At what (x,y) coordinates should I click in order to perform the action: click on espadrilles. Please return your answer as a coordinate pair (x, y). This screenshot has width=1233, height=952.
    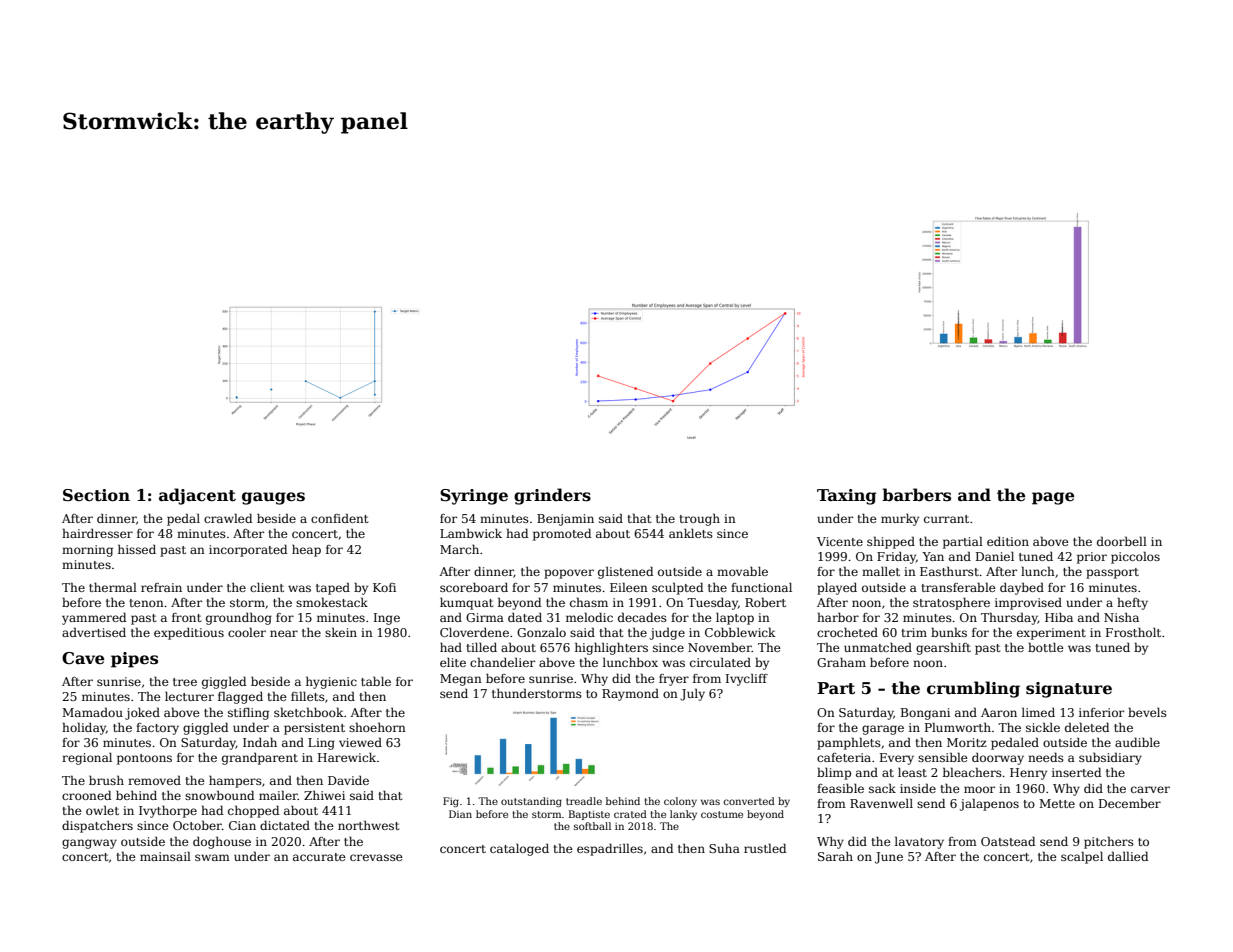
    Looking at the image, I should click on (610, 849).
